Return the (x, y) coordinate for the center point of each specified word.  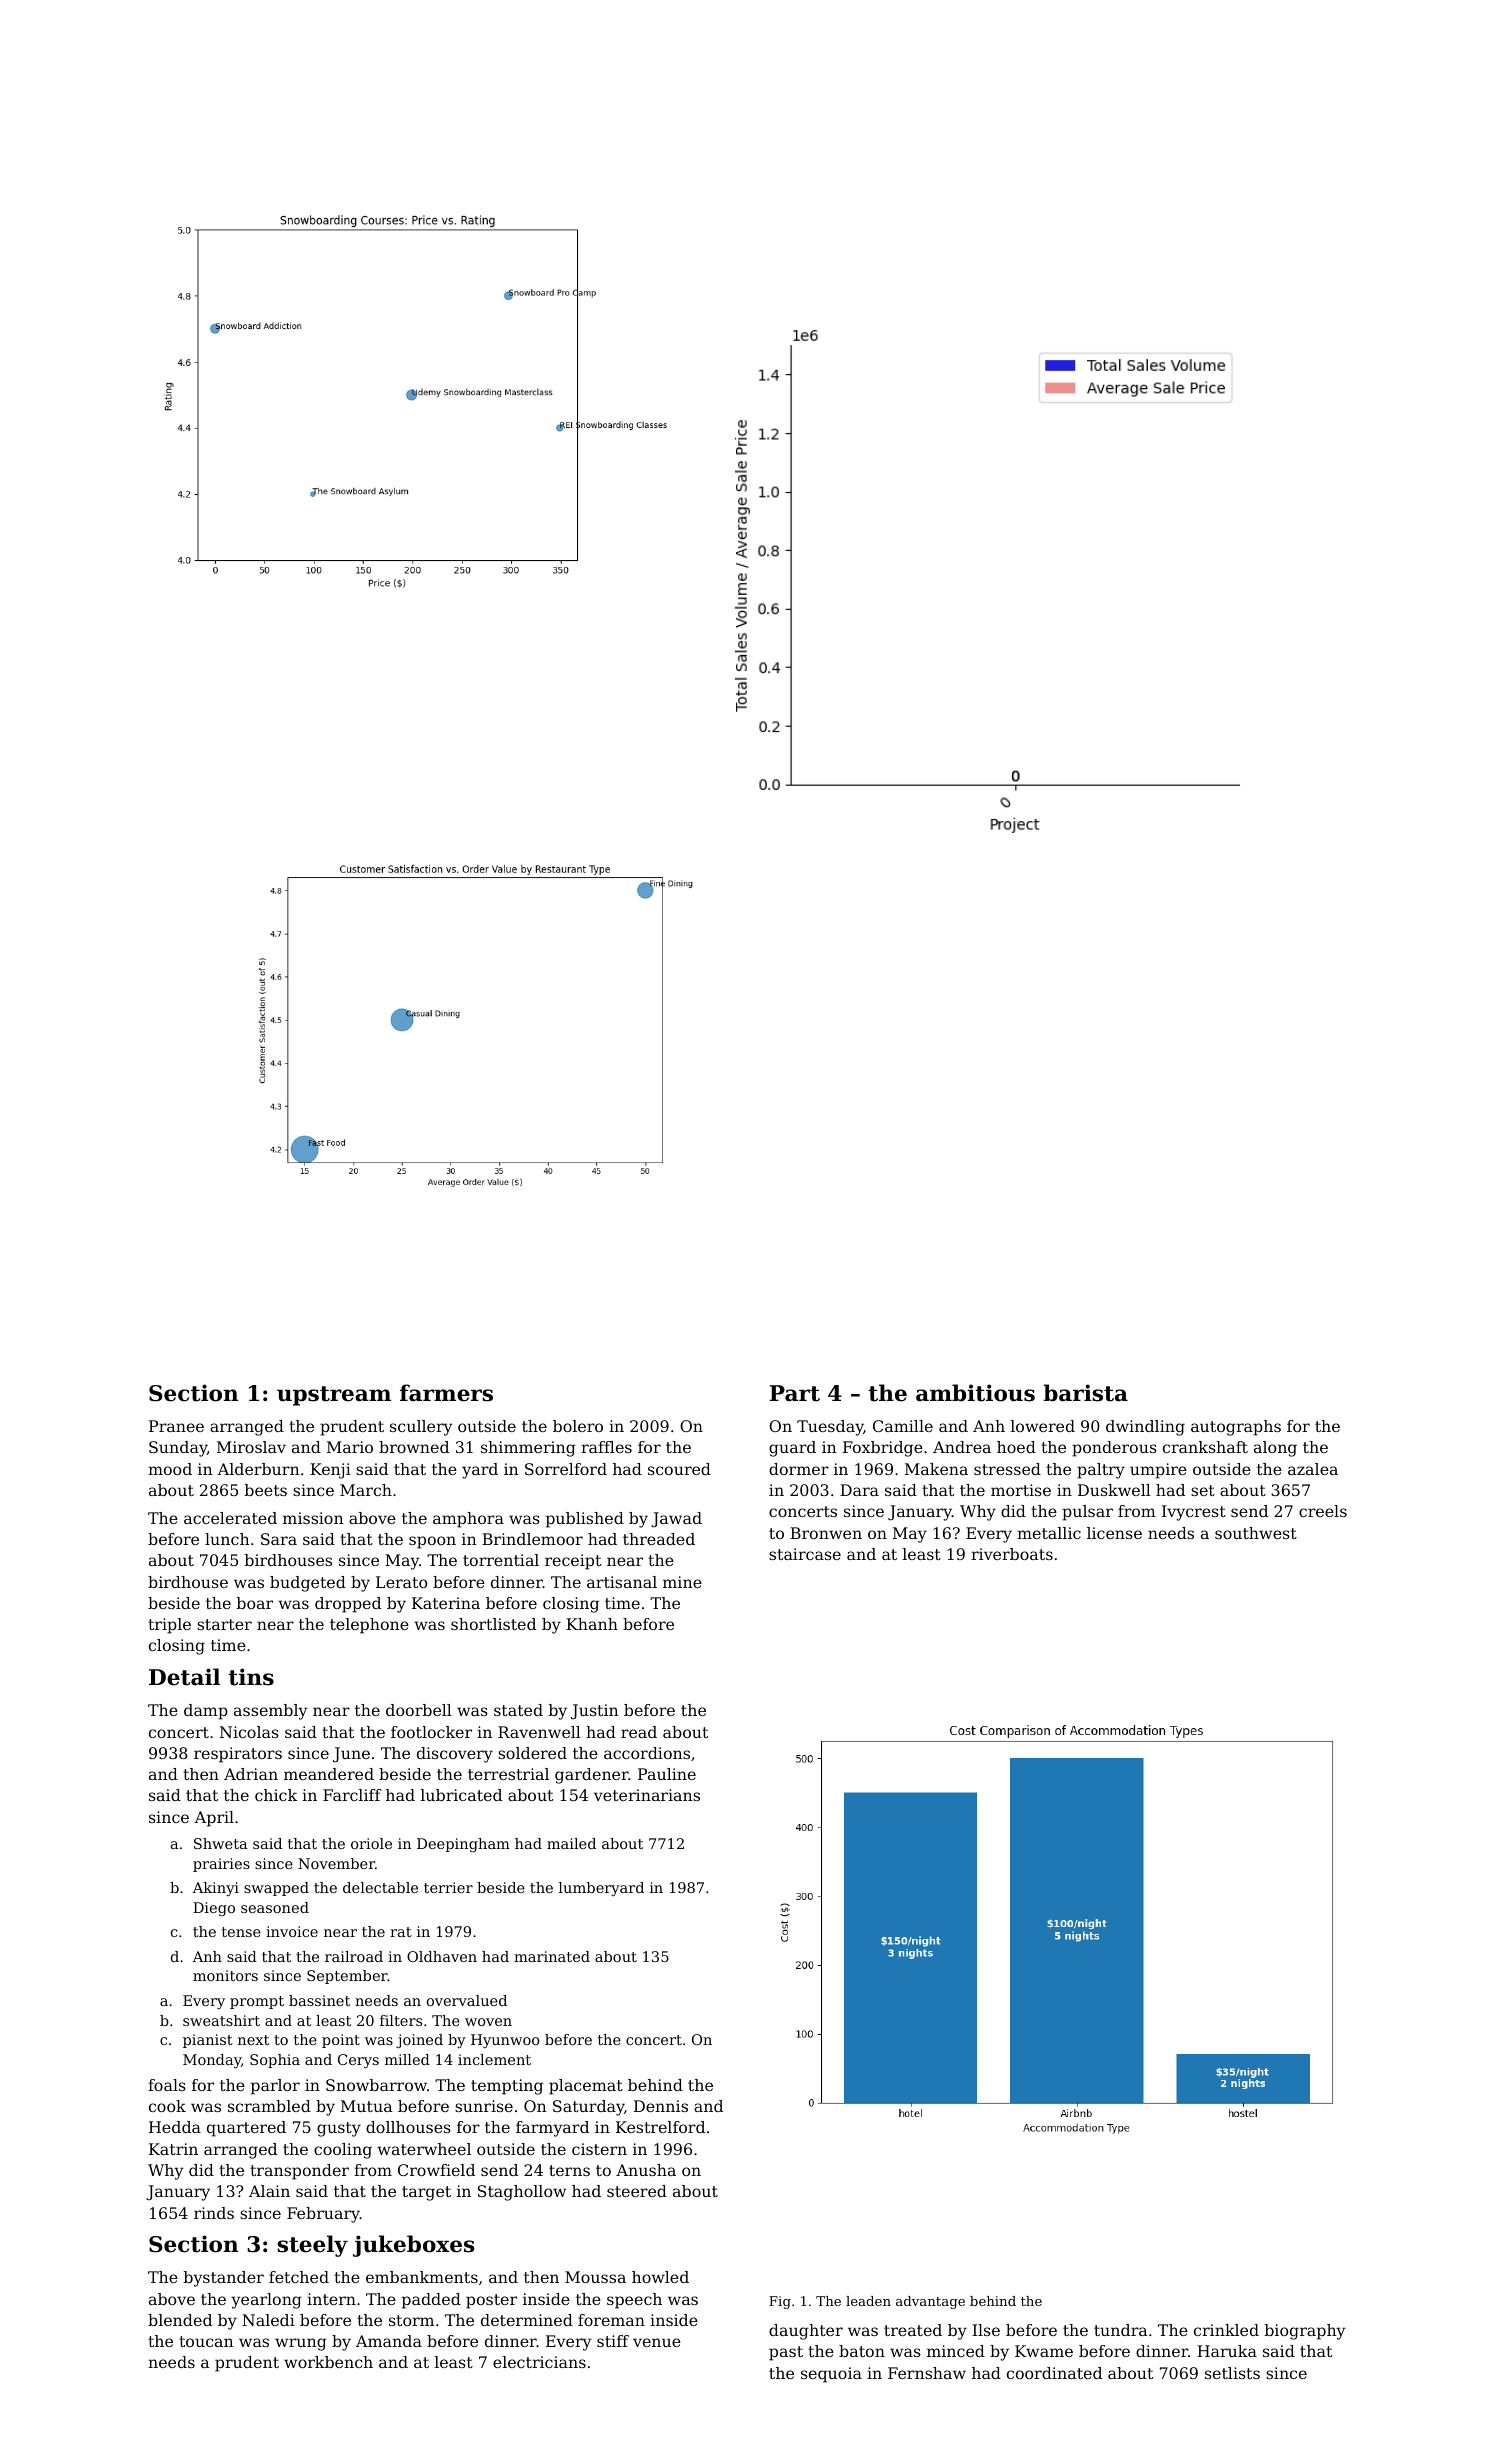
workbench (328, 2362)
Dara (859, 1490)
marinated (552, 1956)
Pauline (667, 1774)
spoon (432, 1542)
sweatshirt (221, 2020)
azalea (1313, 1469)
